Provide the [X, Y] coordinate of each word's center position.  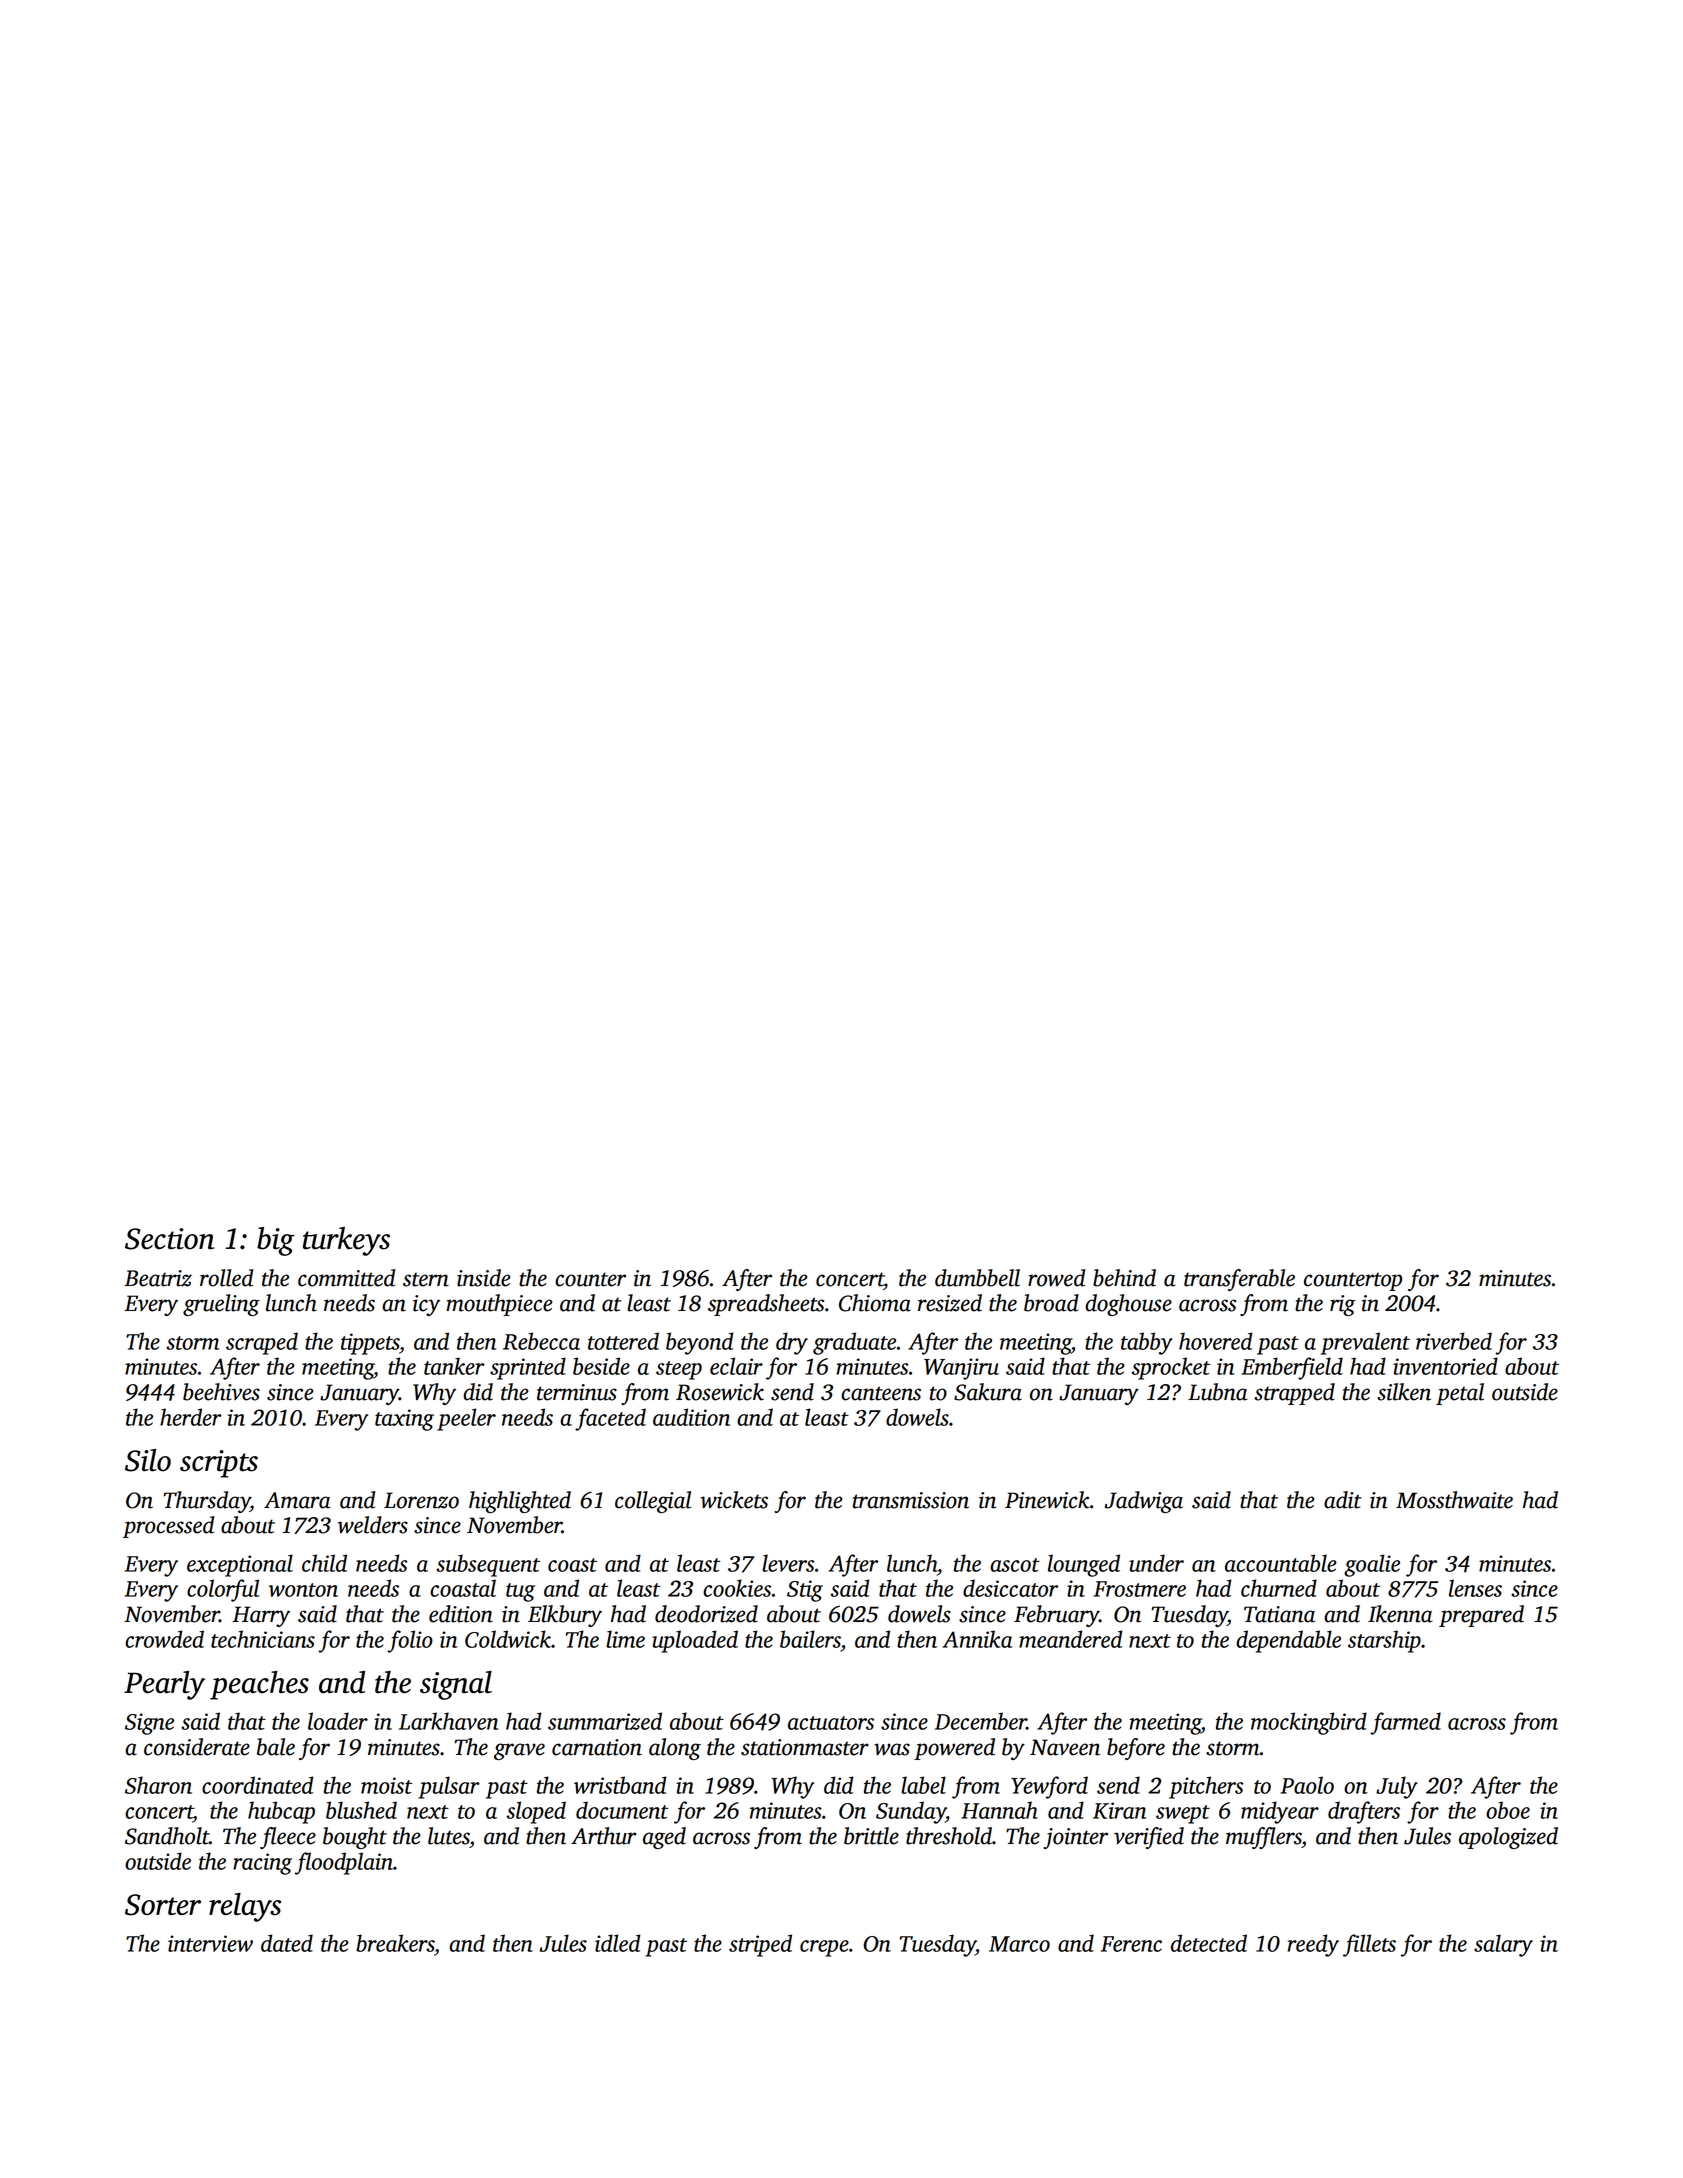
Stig [805, 1591]
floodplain [344, 1863]
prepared [1481, 1616]
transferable [1239, 1280]
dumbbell [977, 1278]
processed [168, 1527]
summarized [605, 1721]
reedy [1313, 1945]
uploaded [695, 1641]
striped [760, 1945]
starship [1384, 1641]
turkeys [346, 1241]
